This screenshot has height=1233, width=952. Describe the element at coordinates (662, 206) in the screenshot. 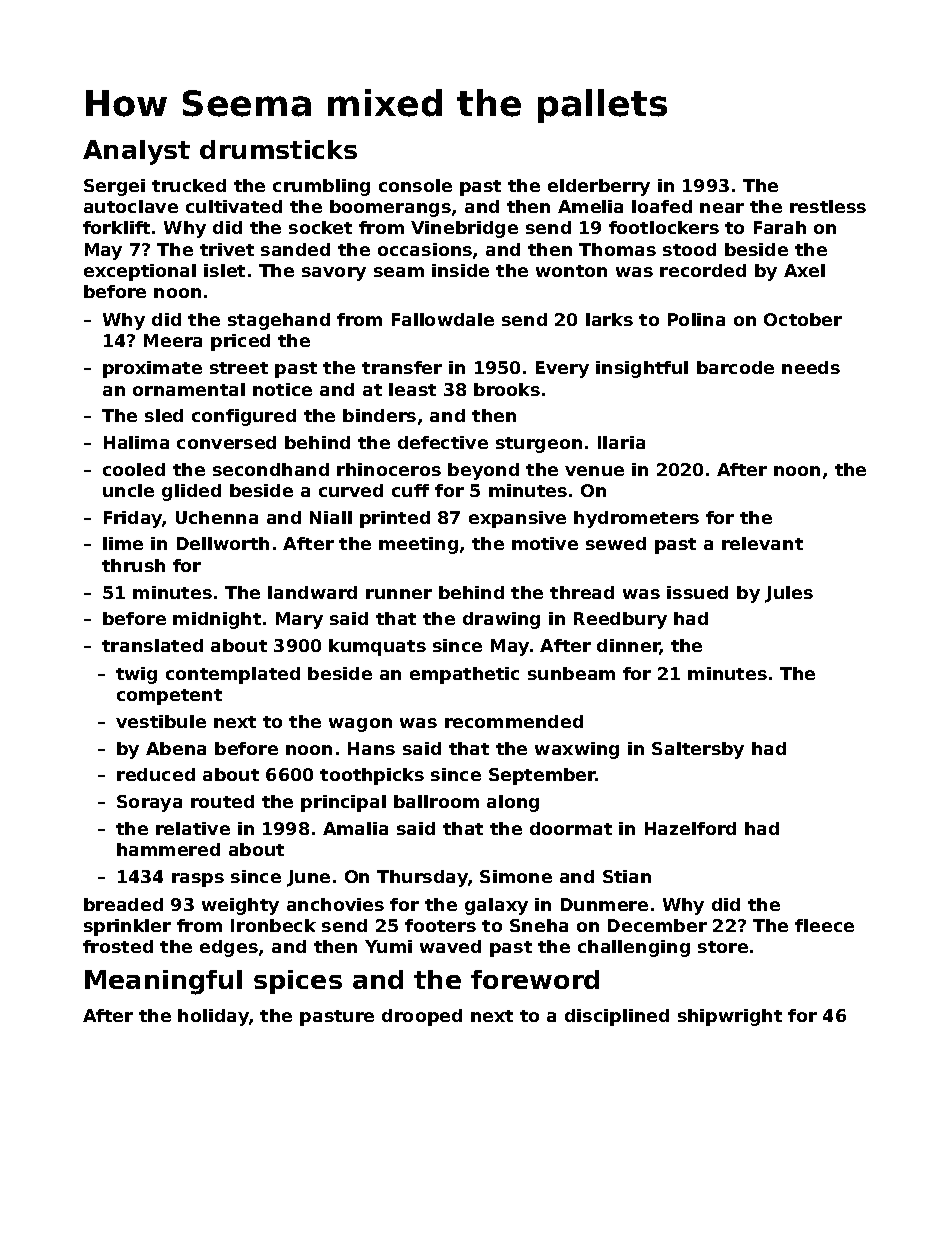

I see `loafed` at that location.
